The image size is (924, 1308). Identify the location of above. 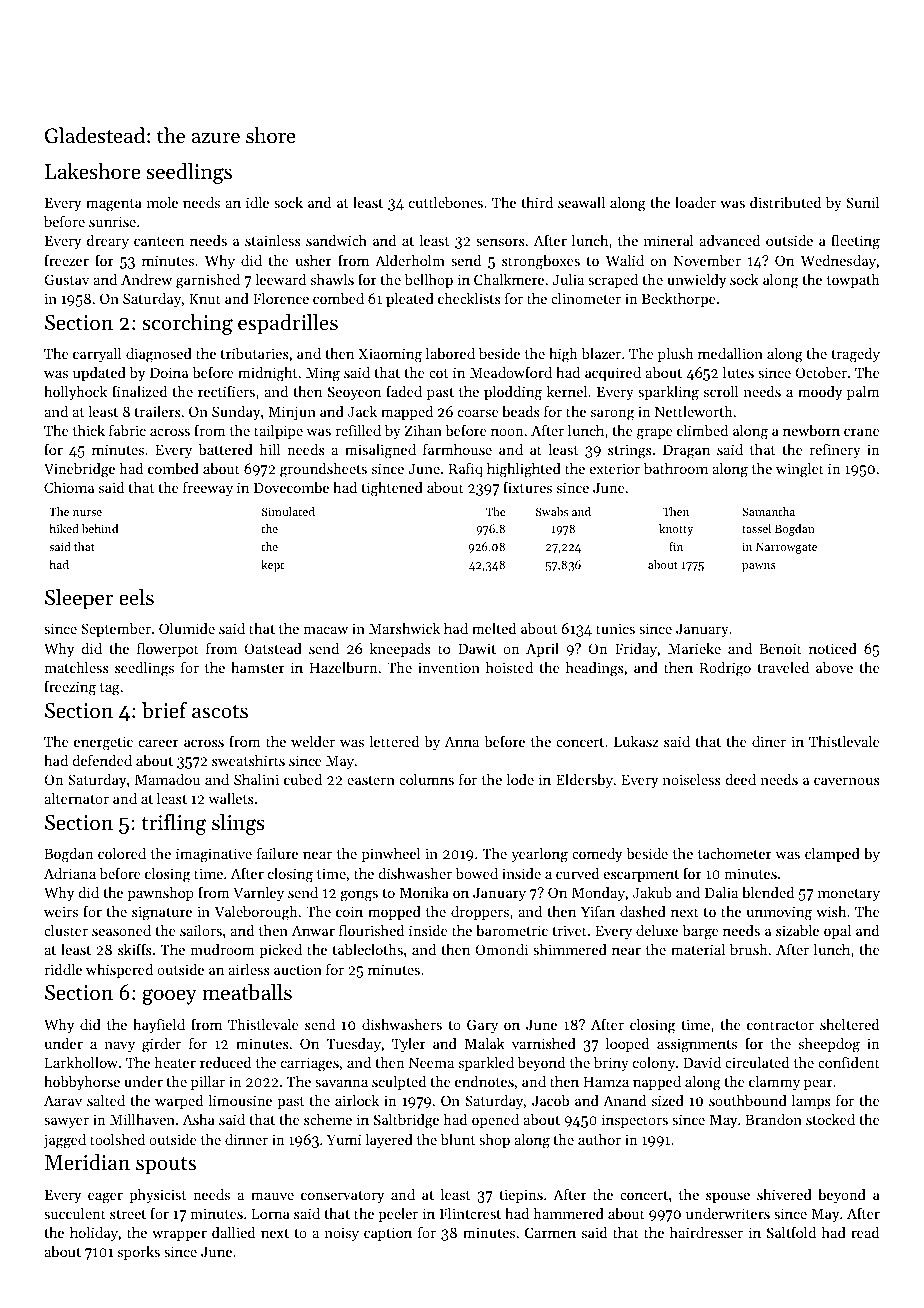
(834, 667).
